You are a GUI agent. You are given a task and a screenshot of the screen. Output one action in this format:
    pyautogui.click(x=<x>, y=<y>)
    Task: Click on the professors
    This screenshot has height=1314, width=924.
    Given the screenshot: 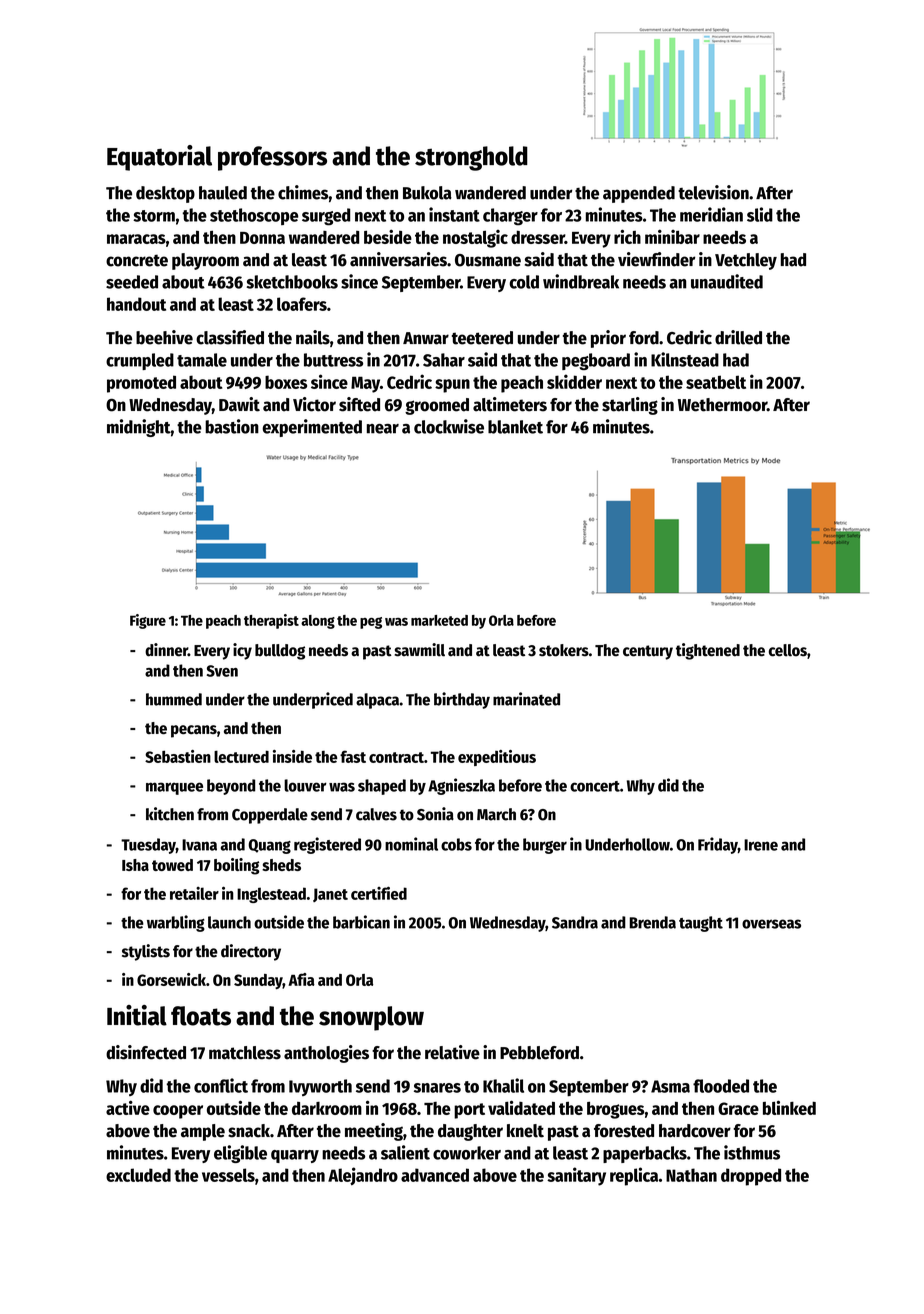 What is the action you would take?
    pyautogui.click(x=272, y=158)
